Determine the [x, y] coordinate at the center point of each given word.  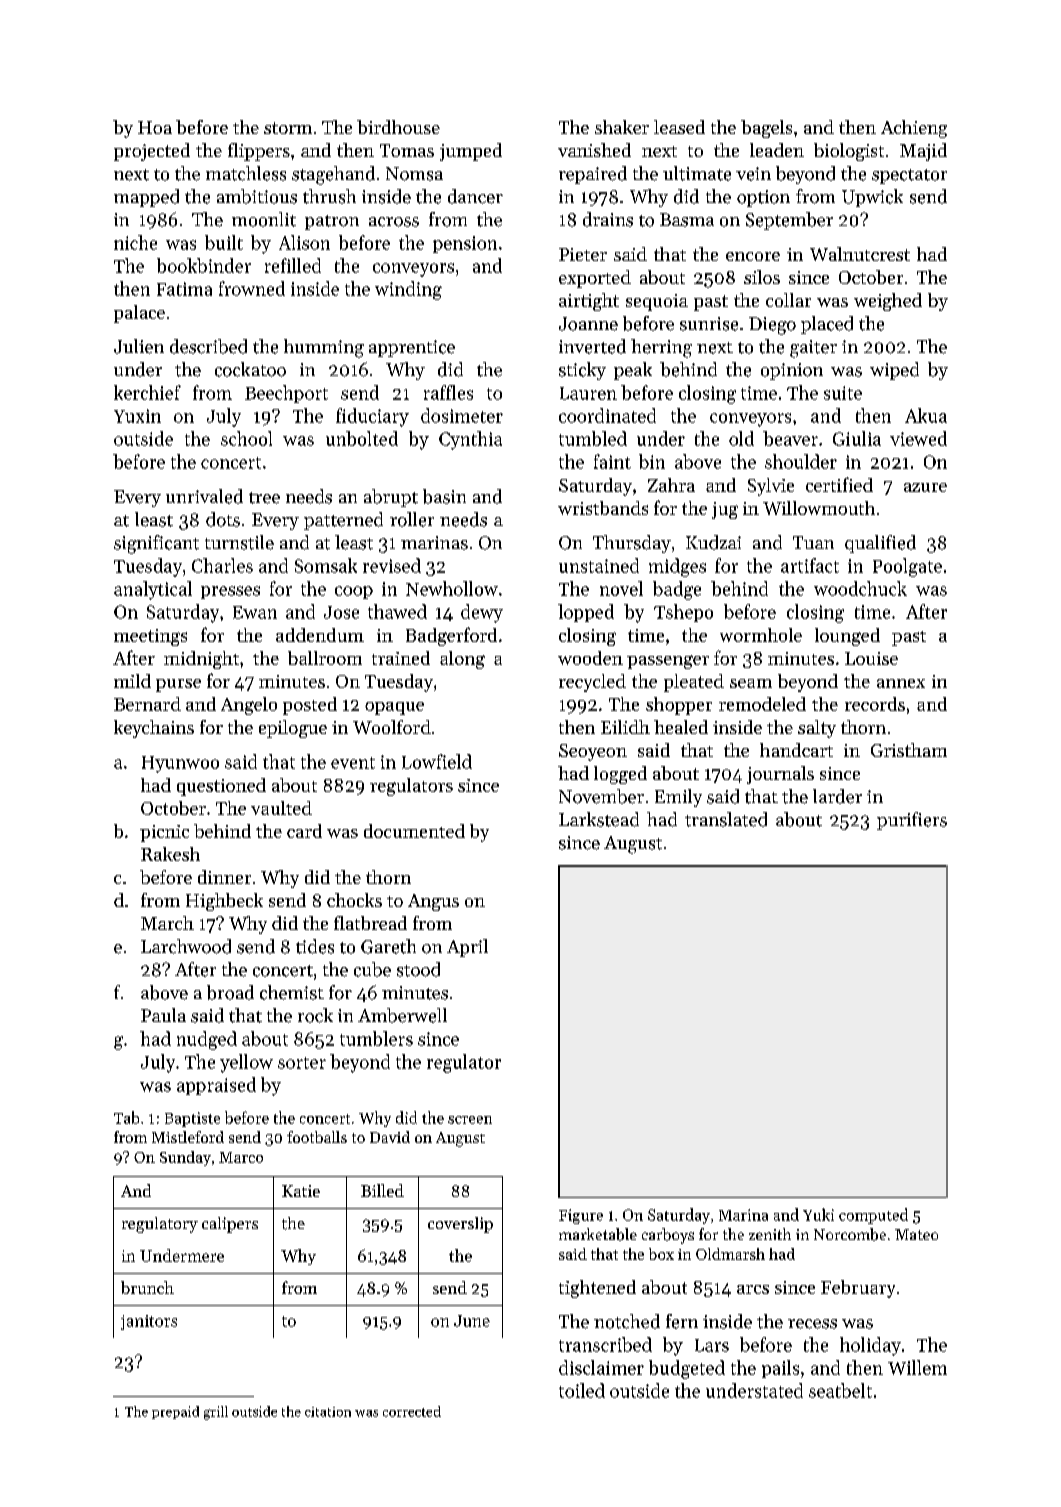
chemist [292, 992]
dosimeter [462, 415]
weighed [888, 302]
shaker [622, 127]
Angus [433, 902]
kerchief [147, 392]
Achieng [914, 129]
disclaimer [601, 1367]
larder [837, 796]
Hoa [155, 127]
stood [418, 969]
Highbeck [224, 902]
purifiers [912, 821]
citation [328, 1412]
